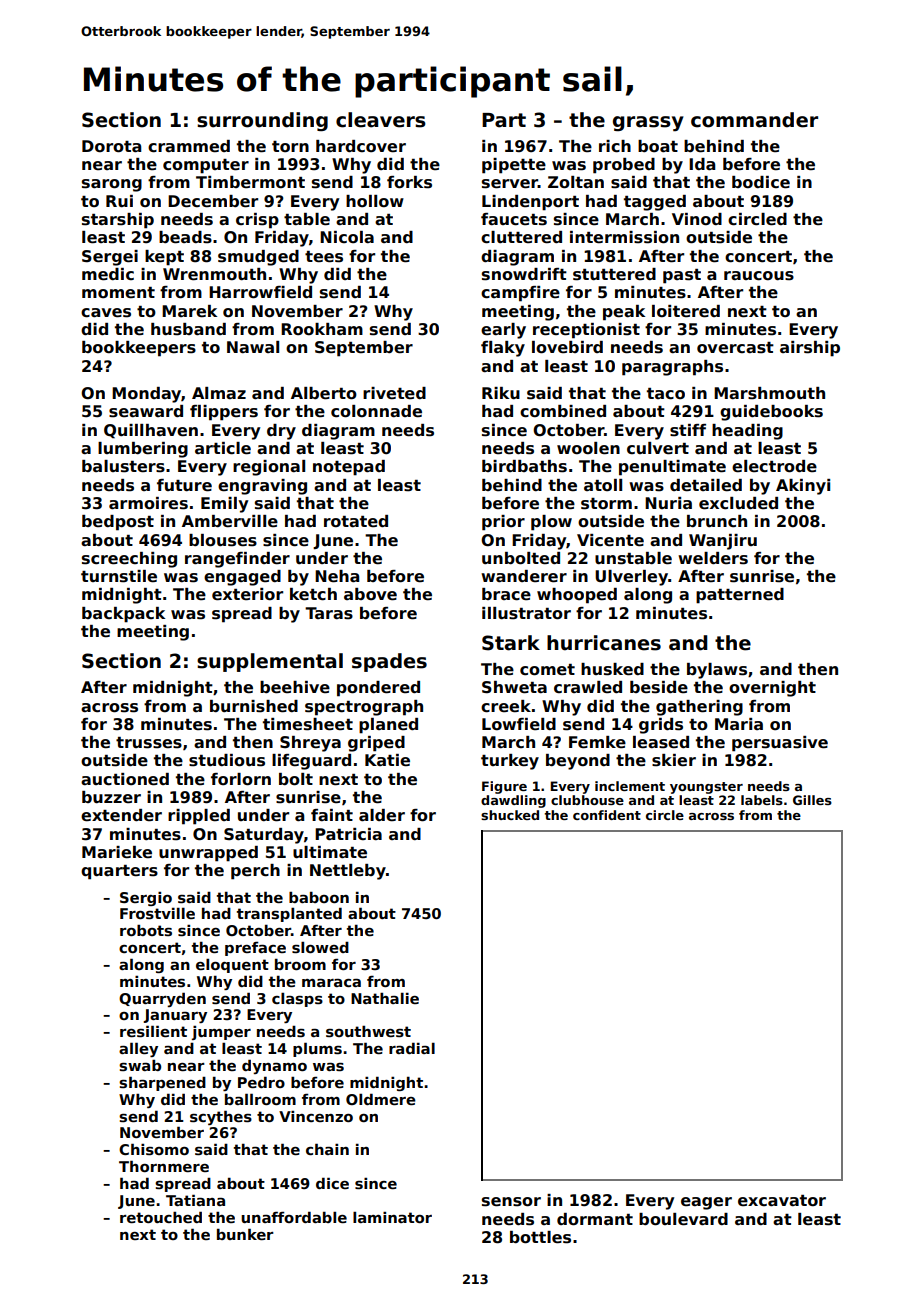 This image has width=924, height=1308. Describe the element at coordinates (381, 120) in the image. I see `cleavers` at that location.
